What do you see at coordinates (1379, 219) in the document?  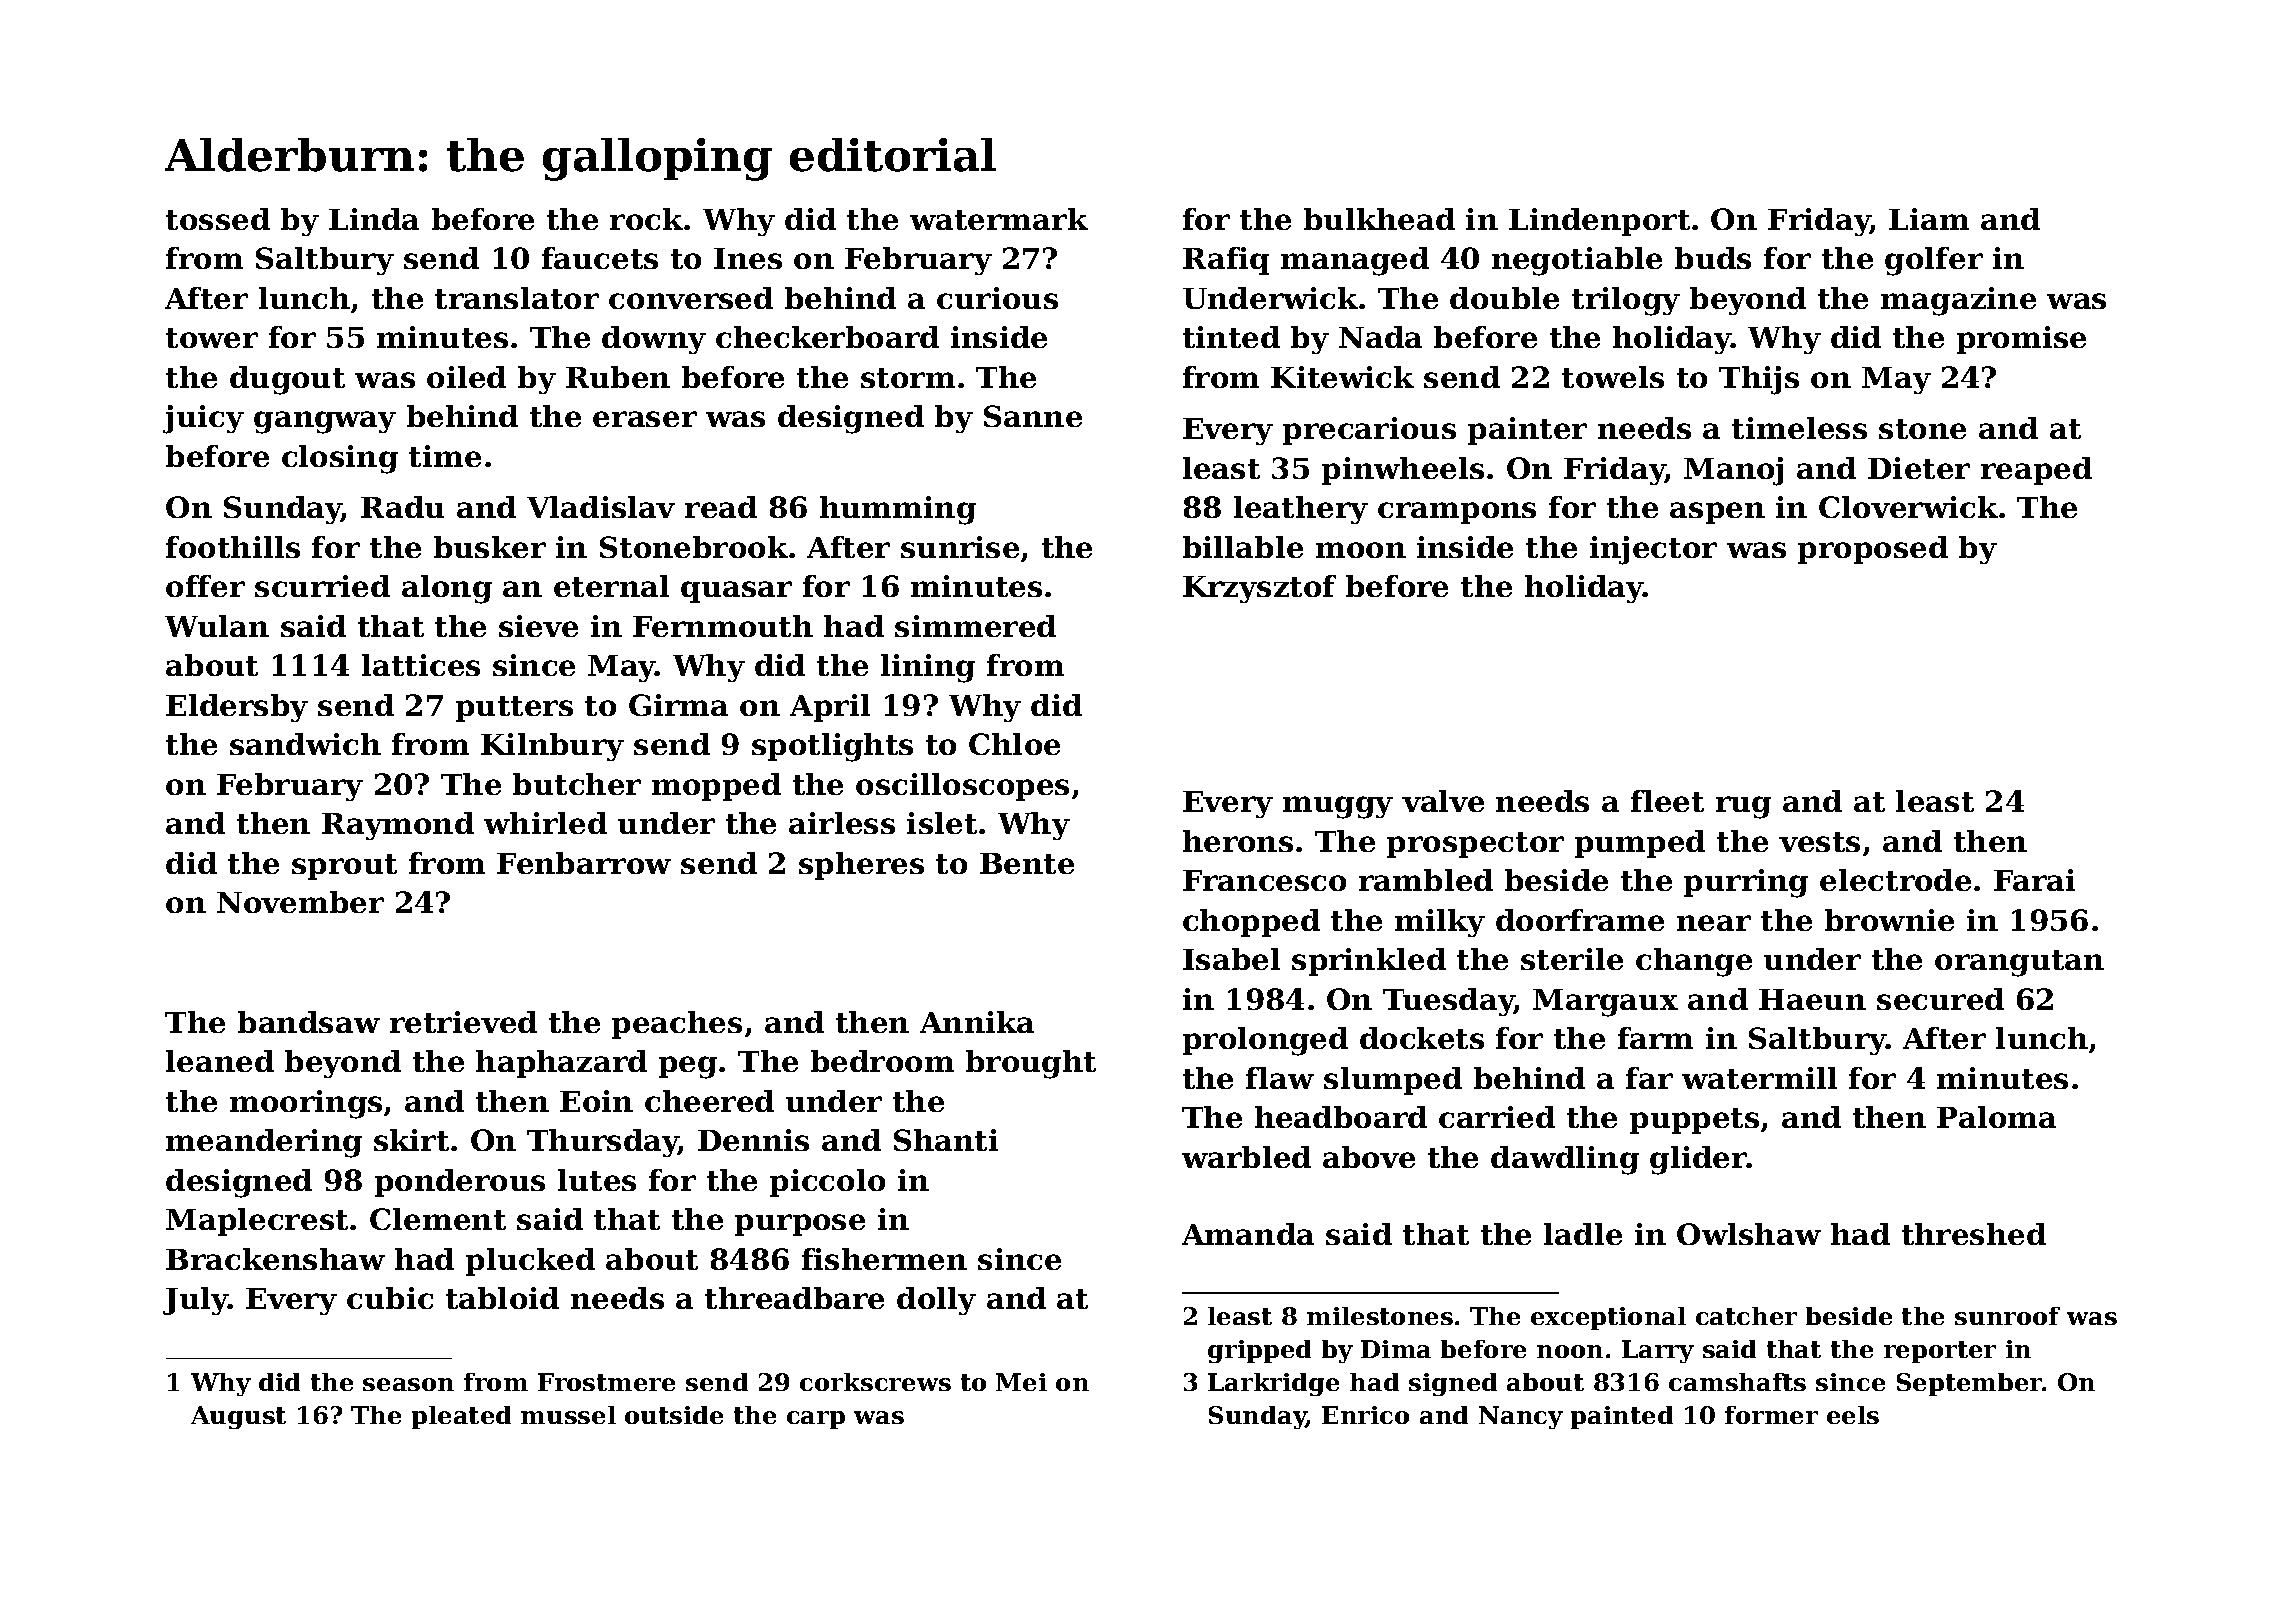 I see `bulkhead` at bounding box center [1379, 219].
